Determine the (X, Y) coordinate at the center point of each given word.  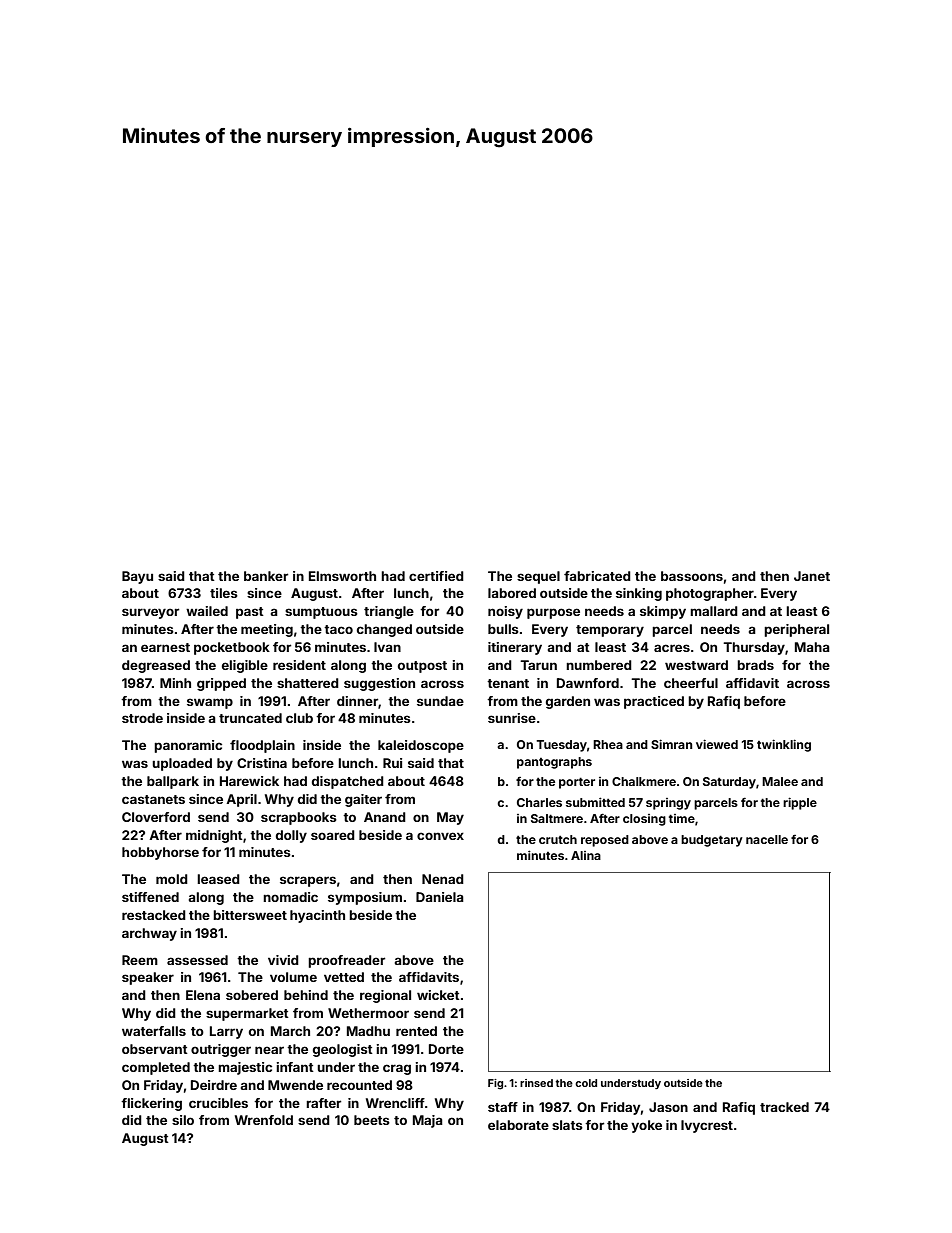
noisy (505, 612)
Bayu (137, 577)
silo (183, 1120)
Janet (812, 576)
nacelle (767, 839)
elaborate (518, 1125)
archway (149, 934)
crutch (558, 839)
